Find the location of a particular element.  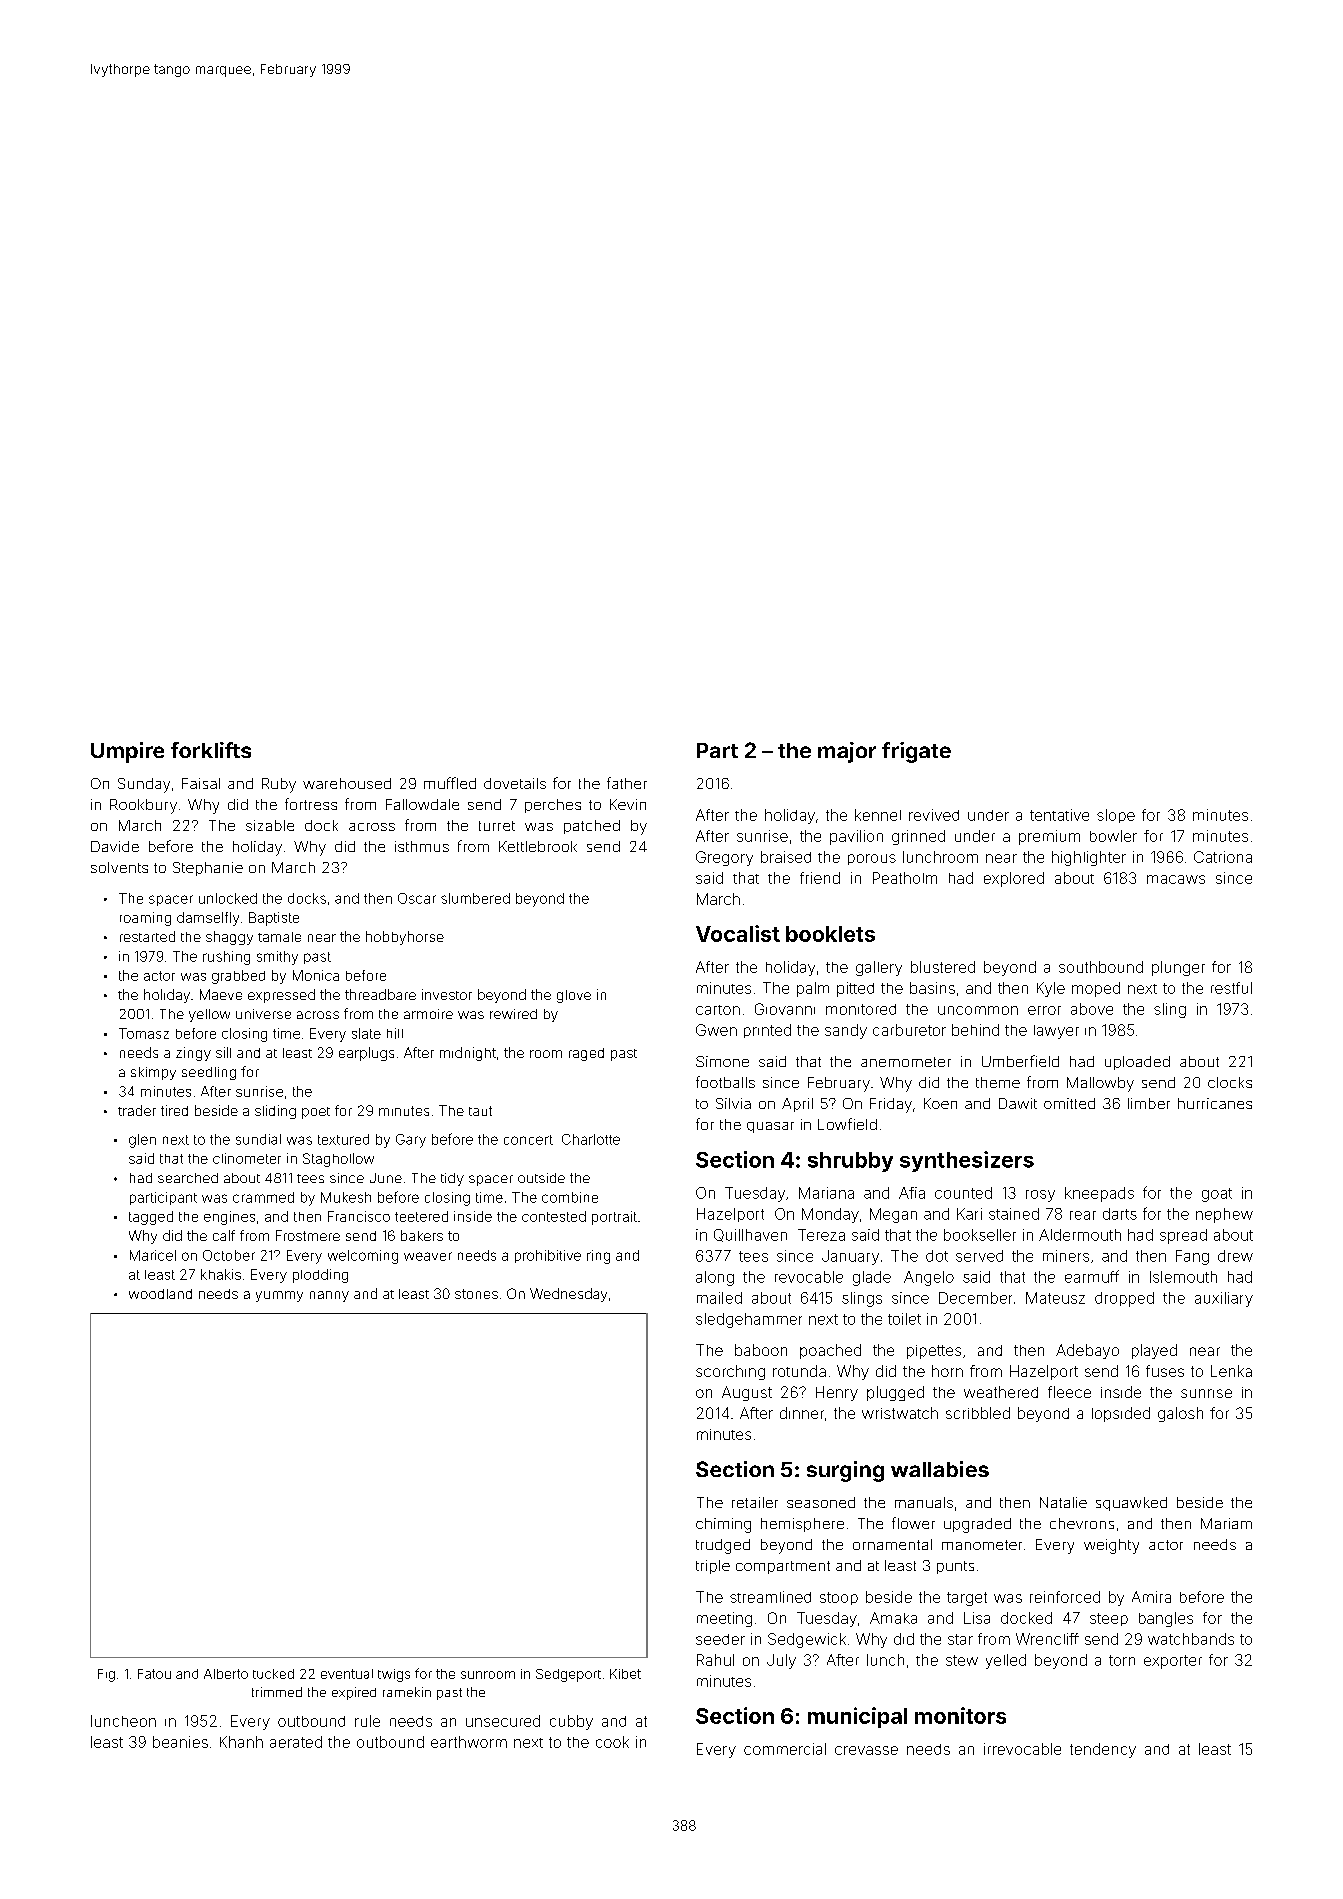

tendency is located at coordinates (1103, 1750).
